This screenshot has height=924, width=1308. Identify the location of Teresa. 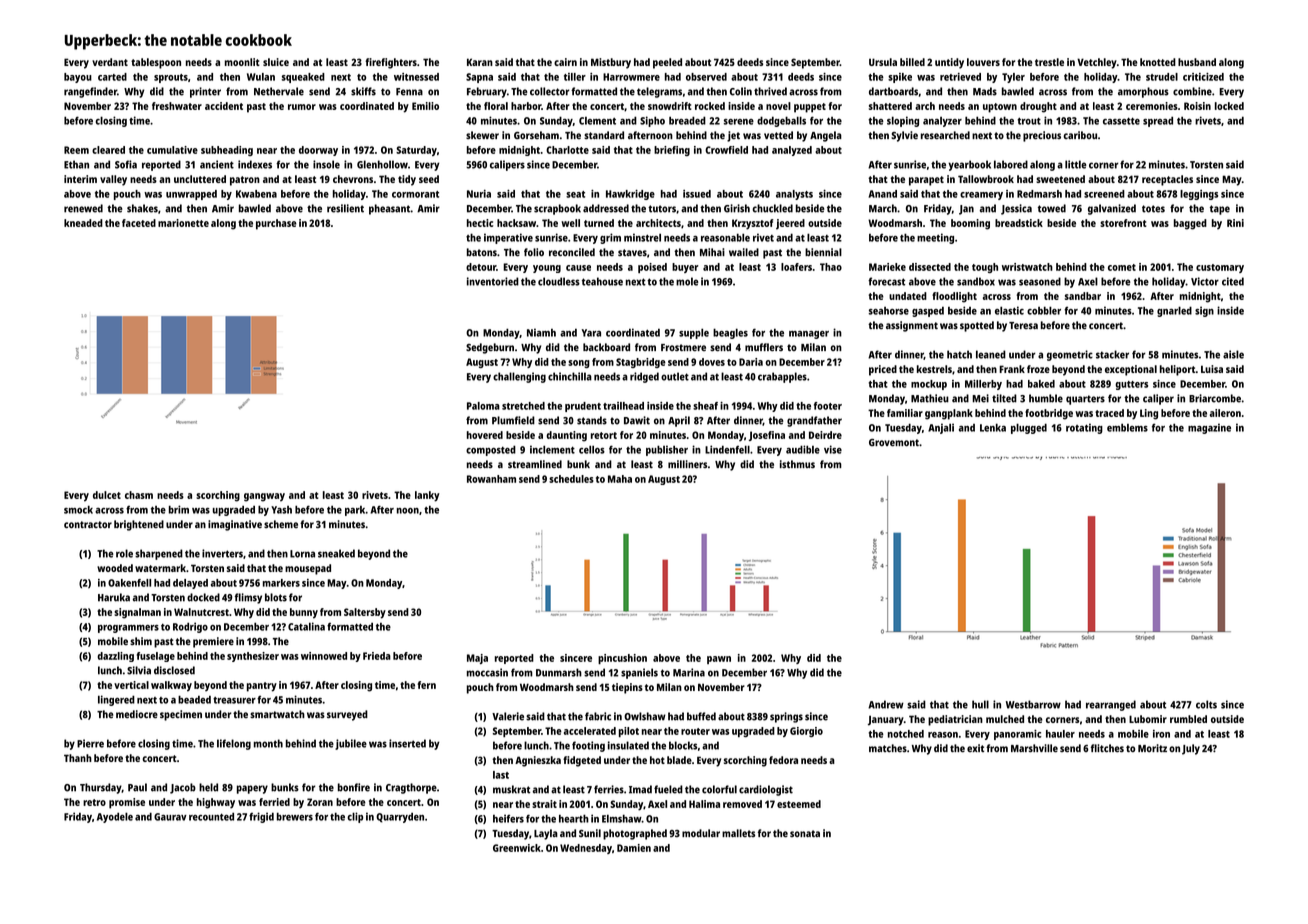
(1023, 326).
